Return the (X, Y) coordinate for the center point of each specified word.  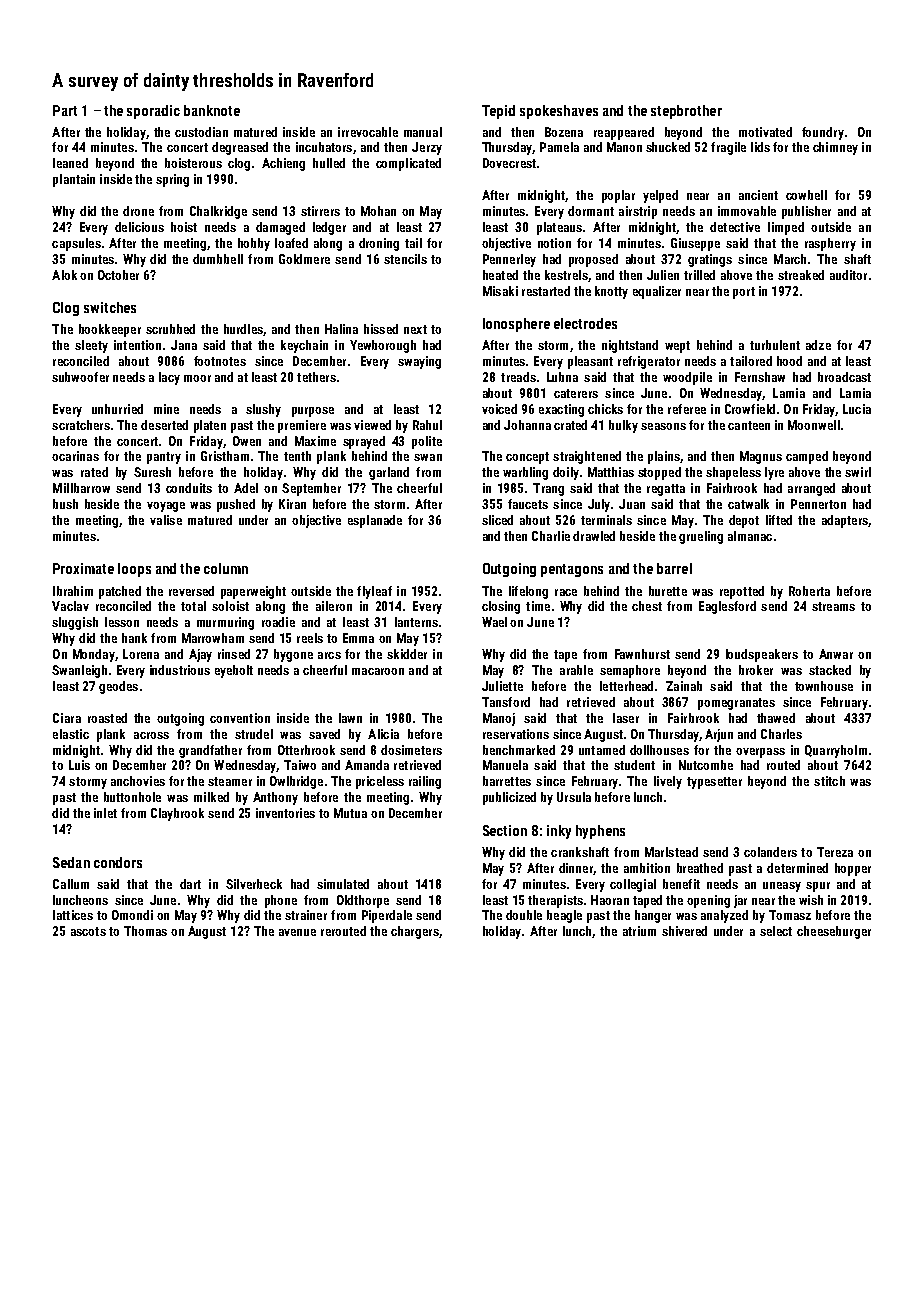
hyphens (600, 832)
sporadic (153, 112)
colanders (770, 852)
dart (190, 884)
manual (423, 132)
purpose (313, 412)
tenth (297, 456)
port (744, 293)
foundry (823, 133)
